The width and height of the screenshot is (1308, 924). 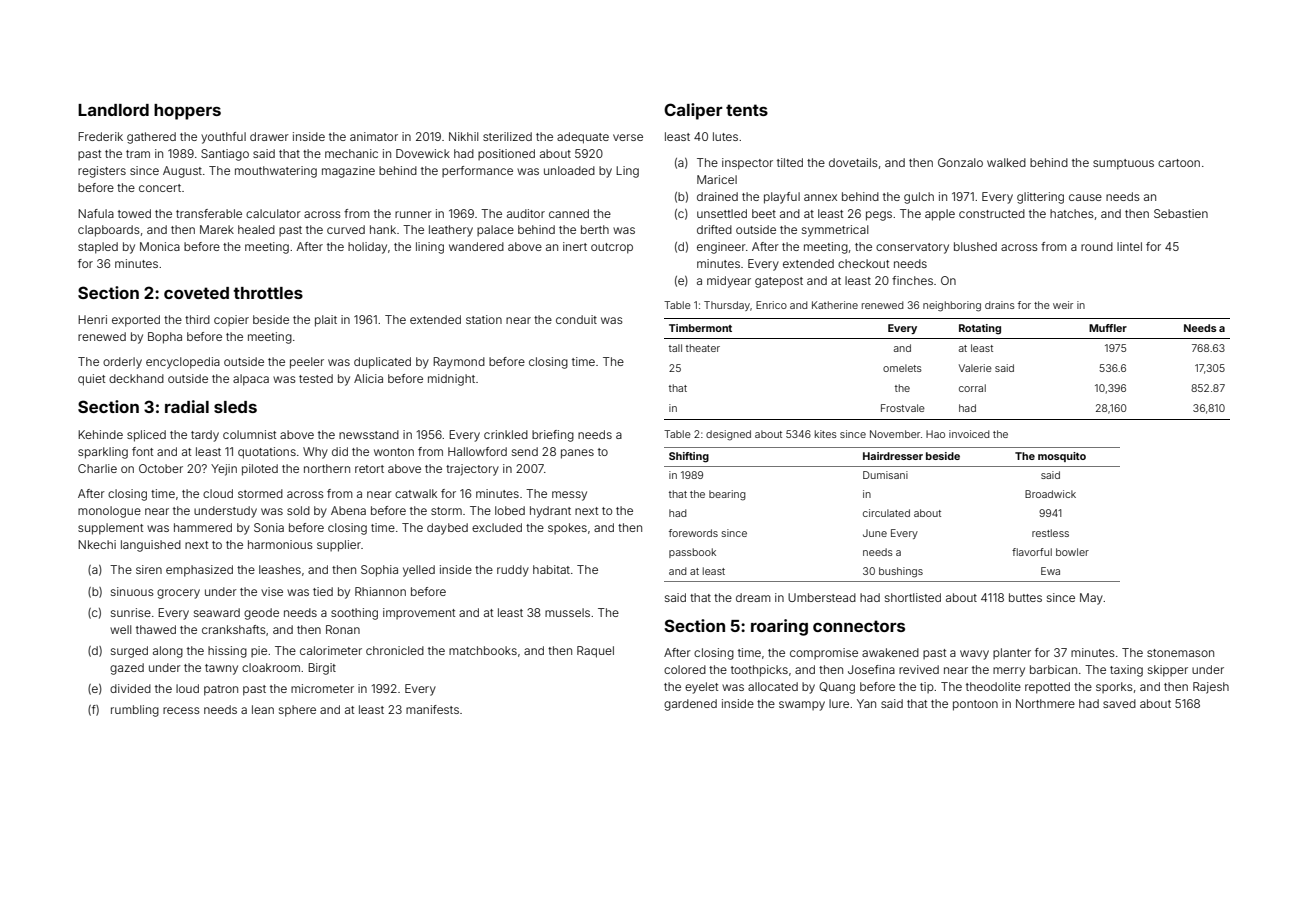 What do you see at coordinates (1097, 246) in the screenshot?
I see `round` at bounding box center [1097, 246].
